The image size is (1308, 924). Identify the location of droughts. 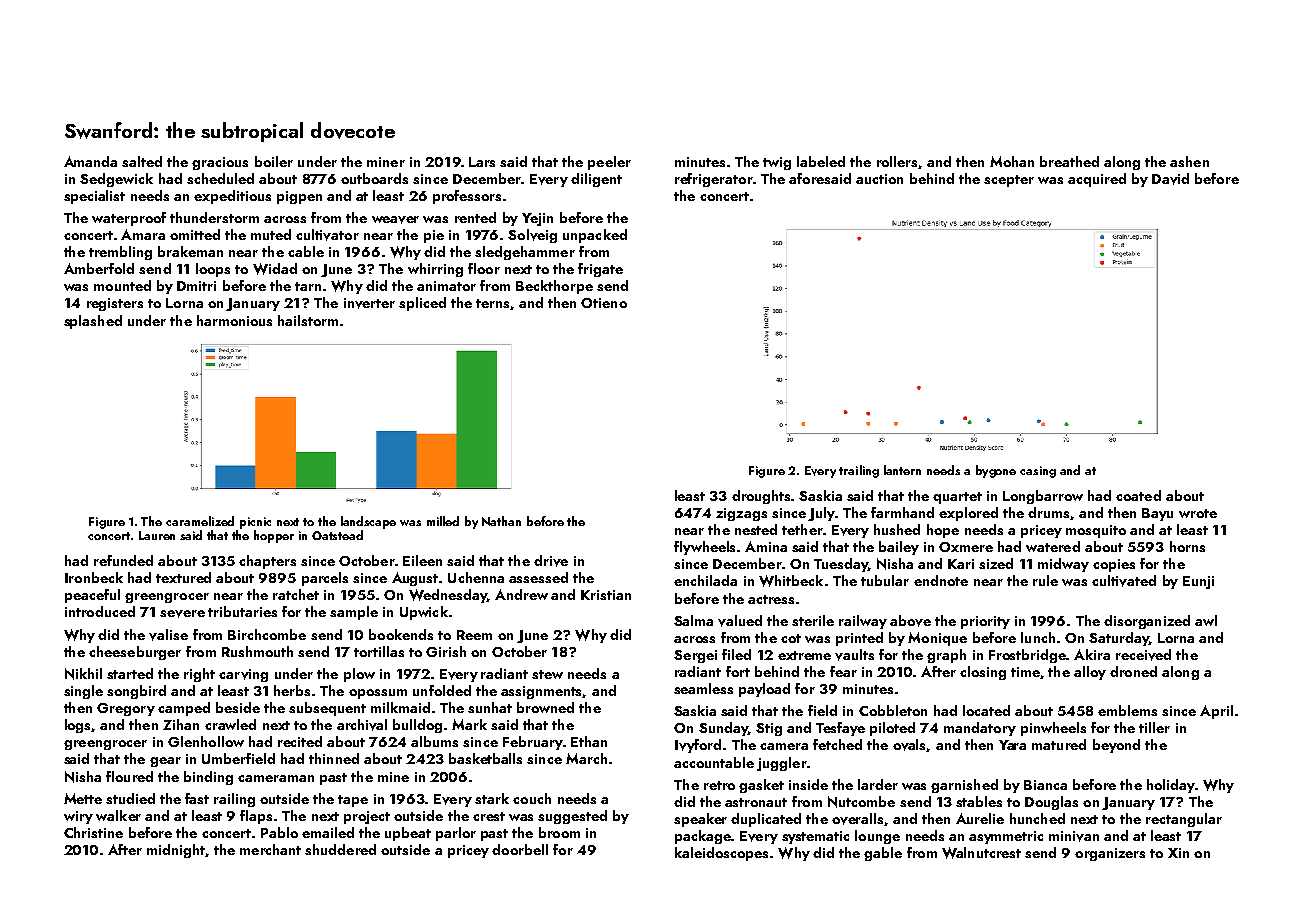
(761, 497).
